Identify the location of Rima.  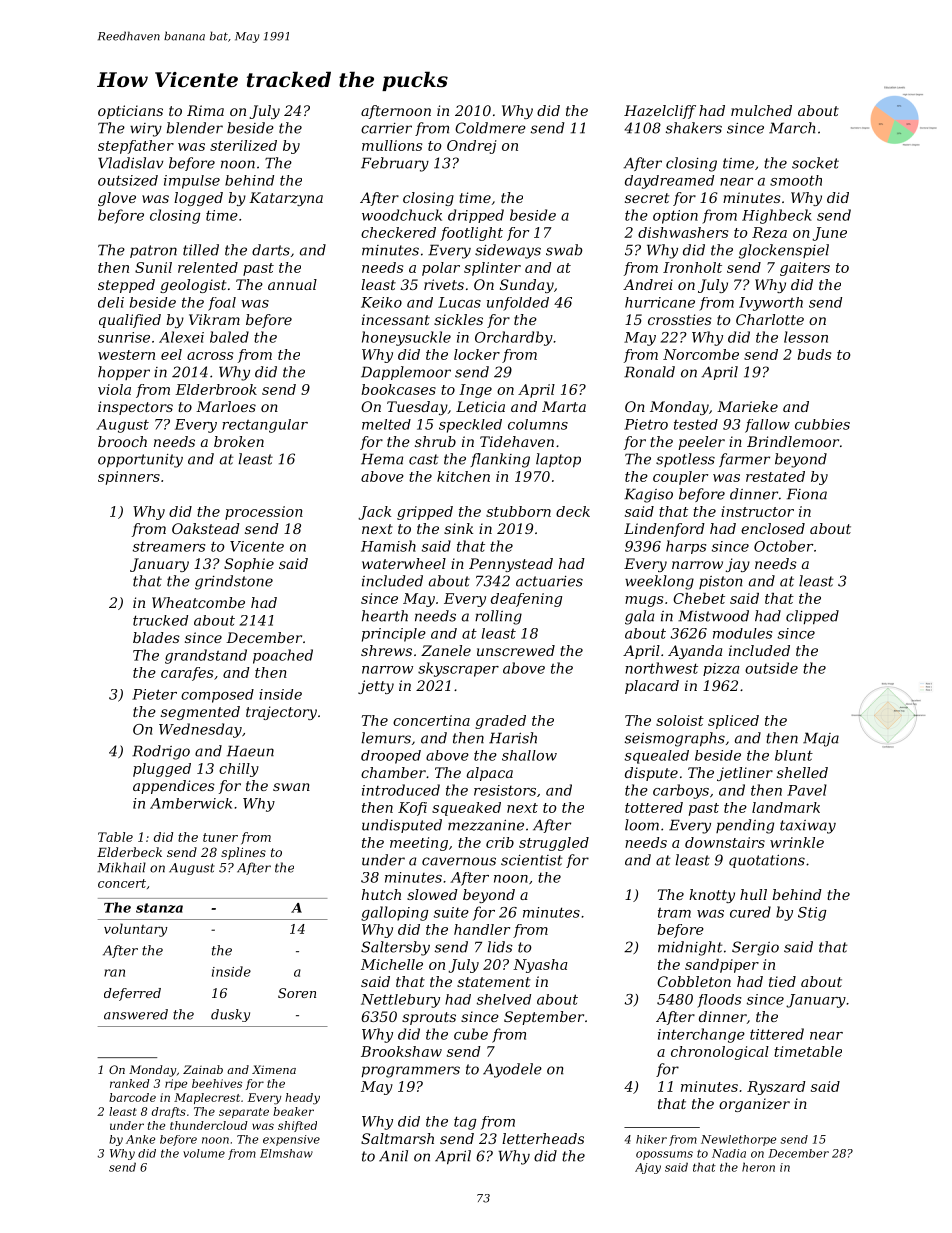
(205, 110).
